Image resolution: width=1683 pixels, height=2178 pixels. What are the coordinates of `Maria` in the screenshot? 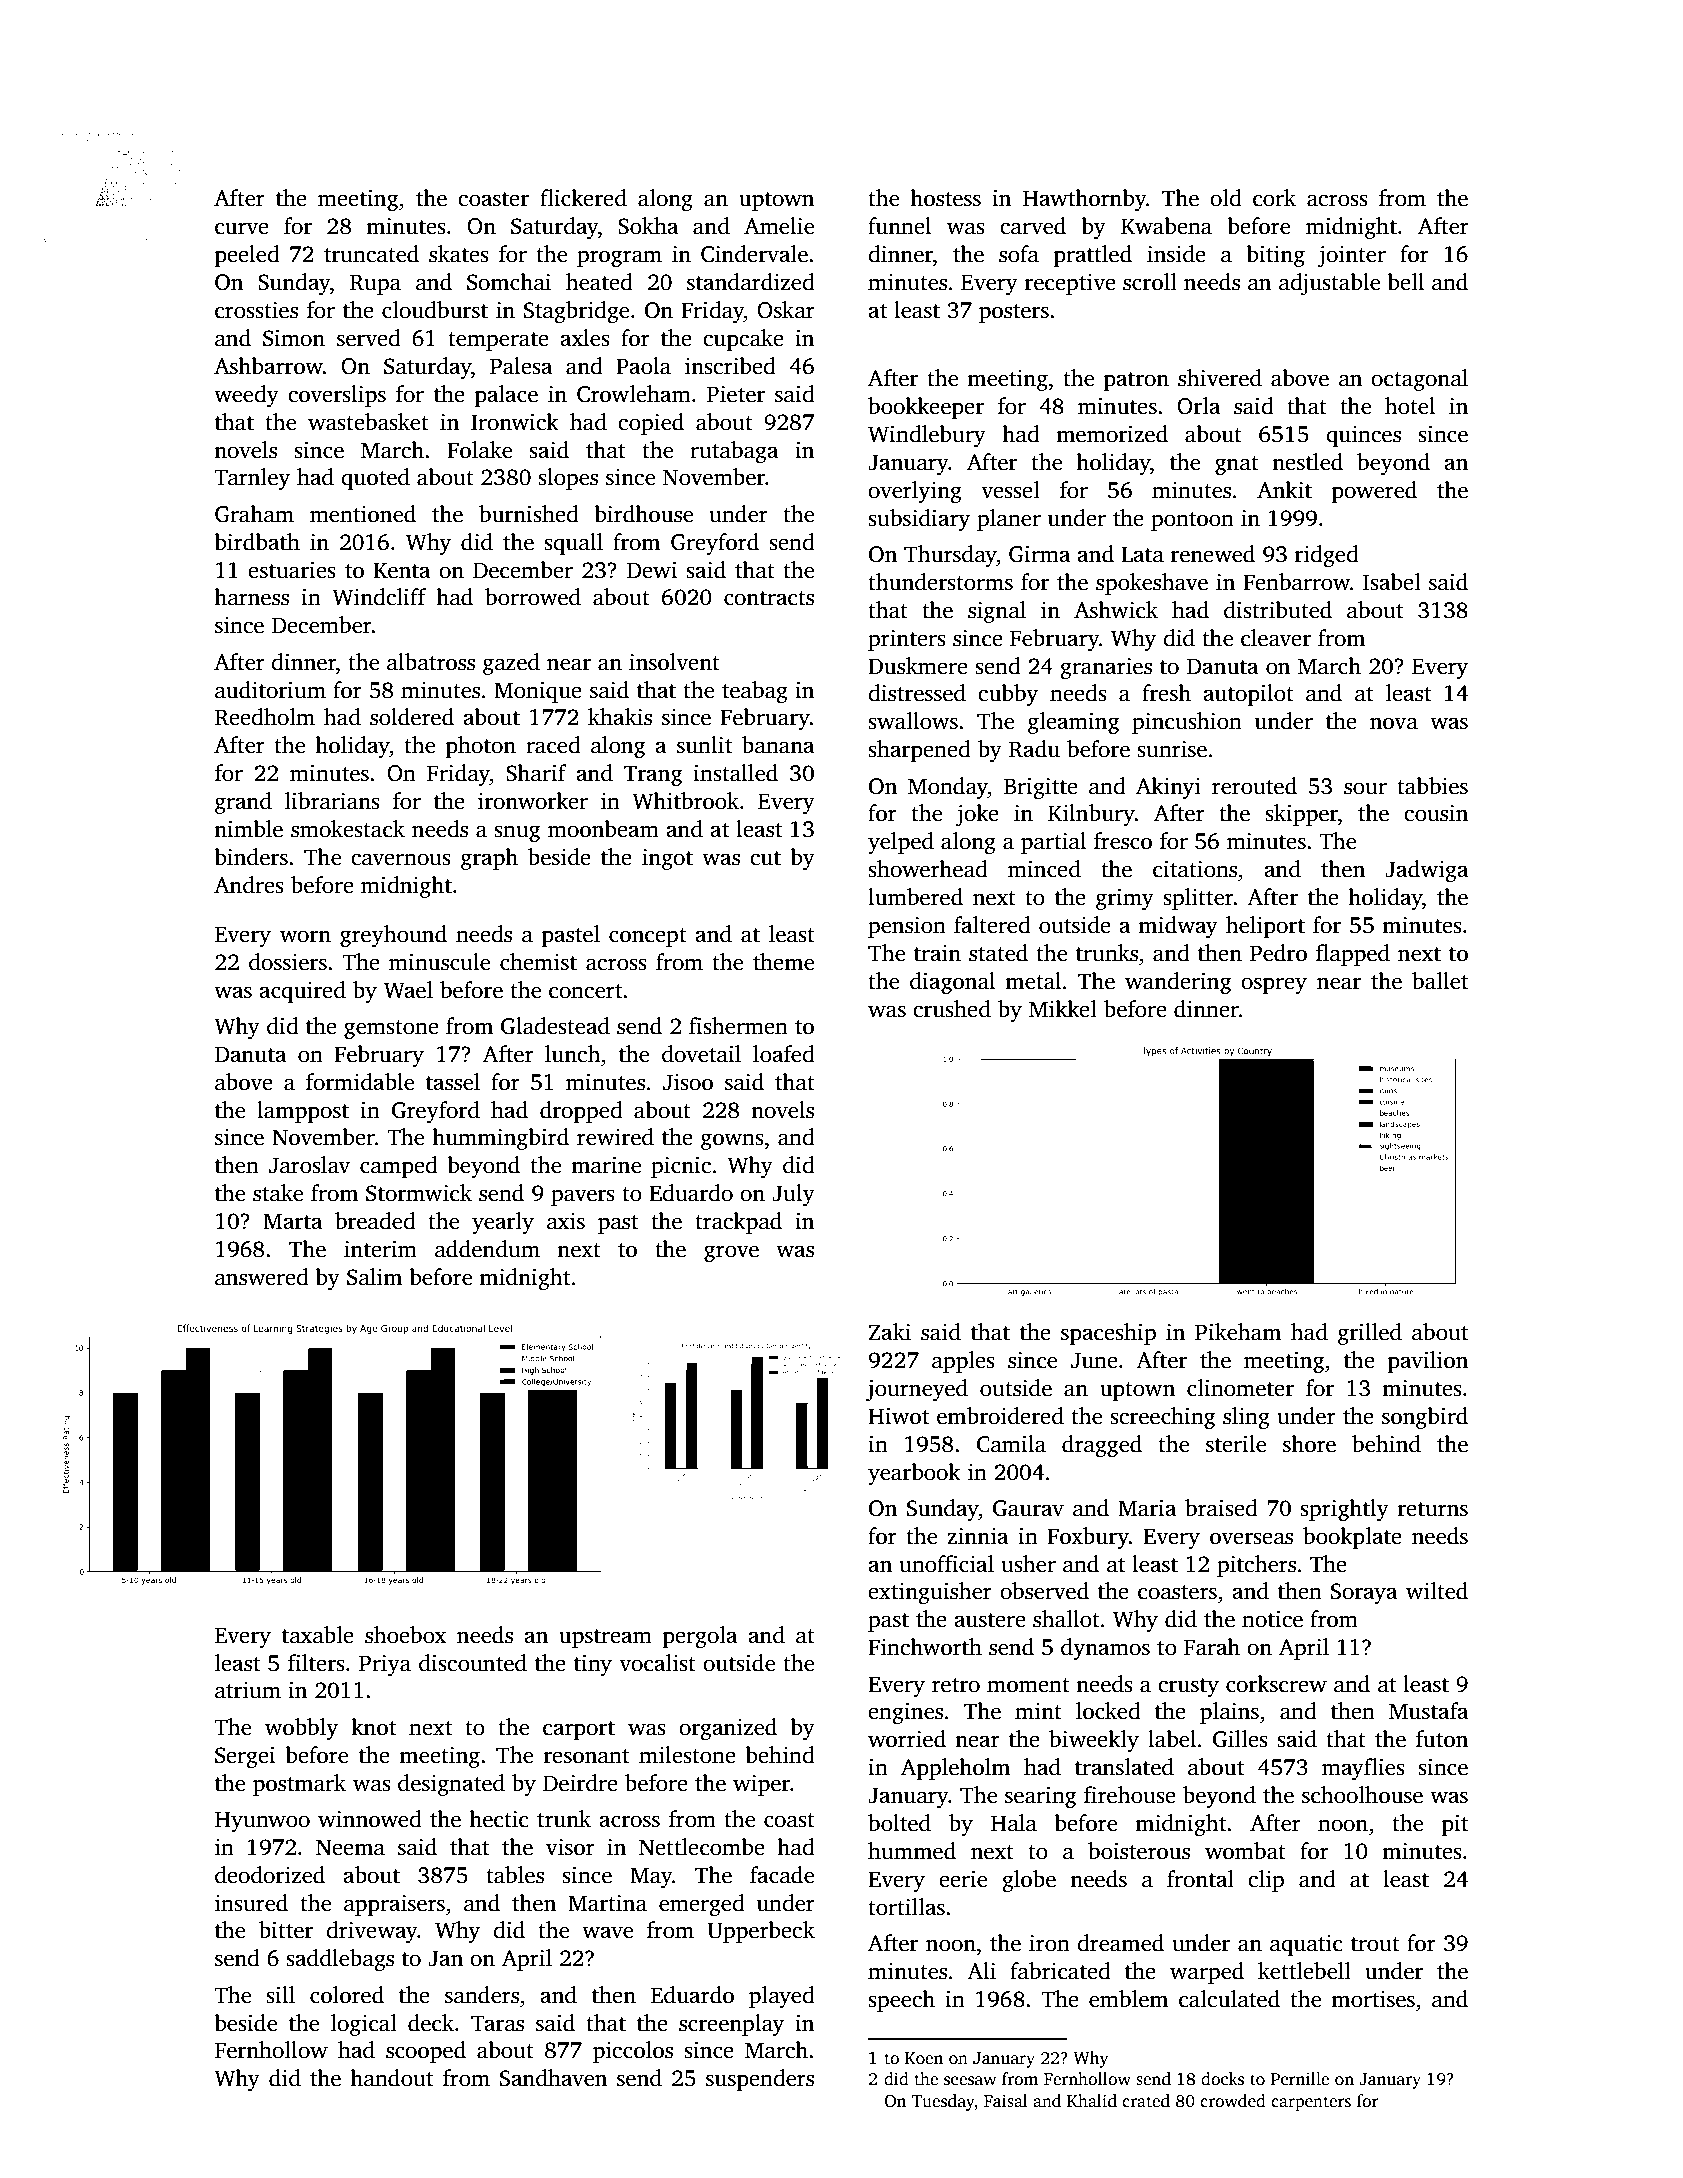 It's located at (1147, 1508).
